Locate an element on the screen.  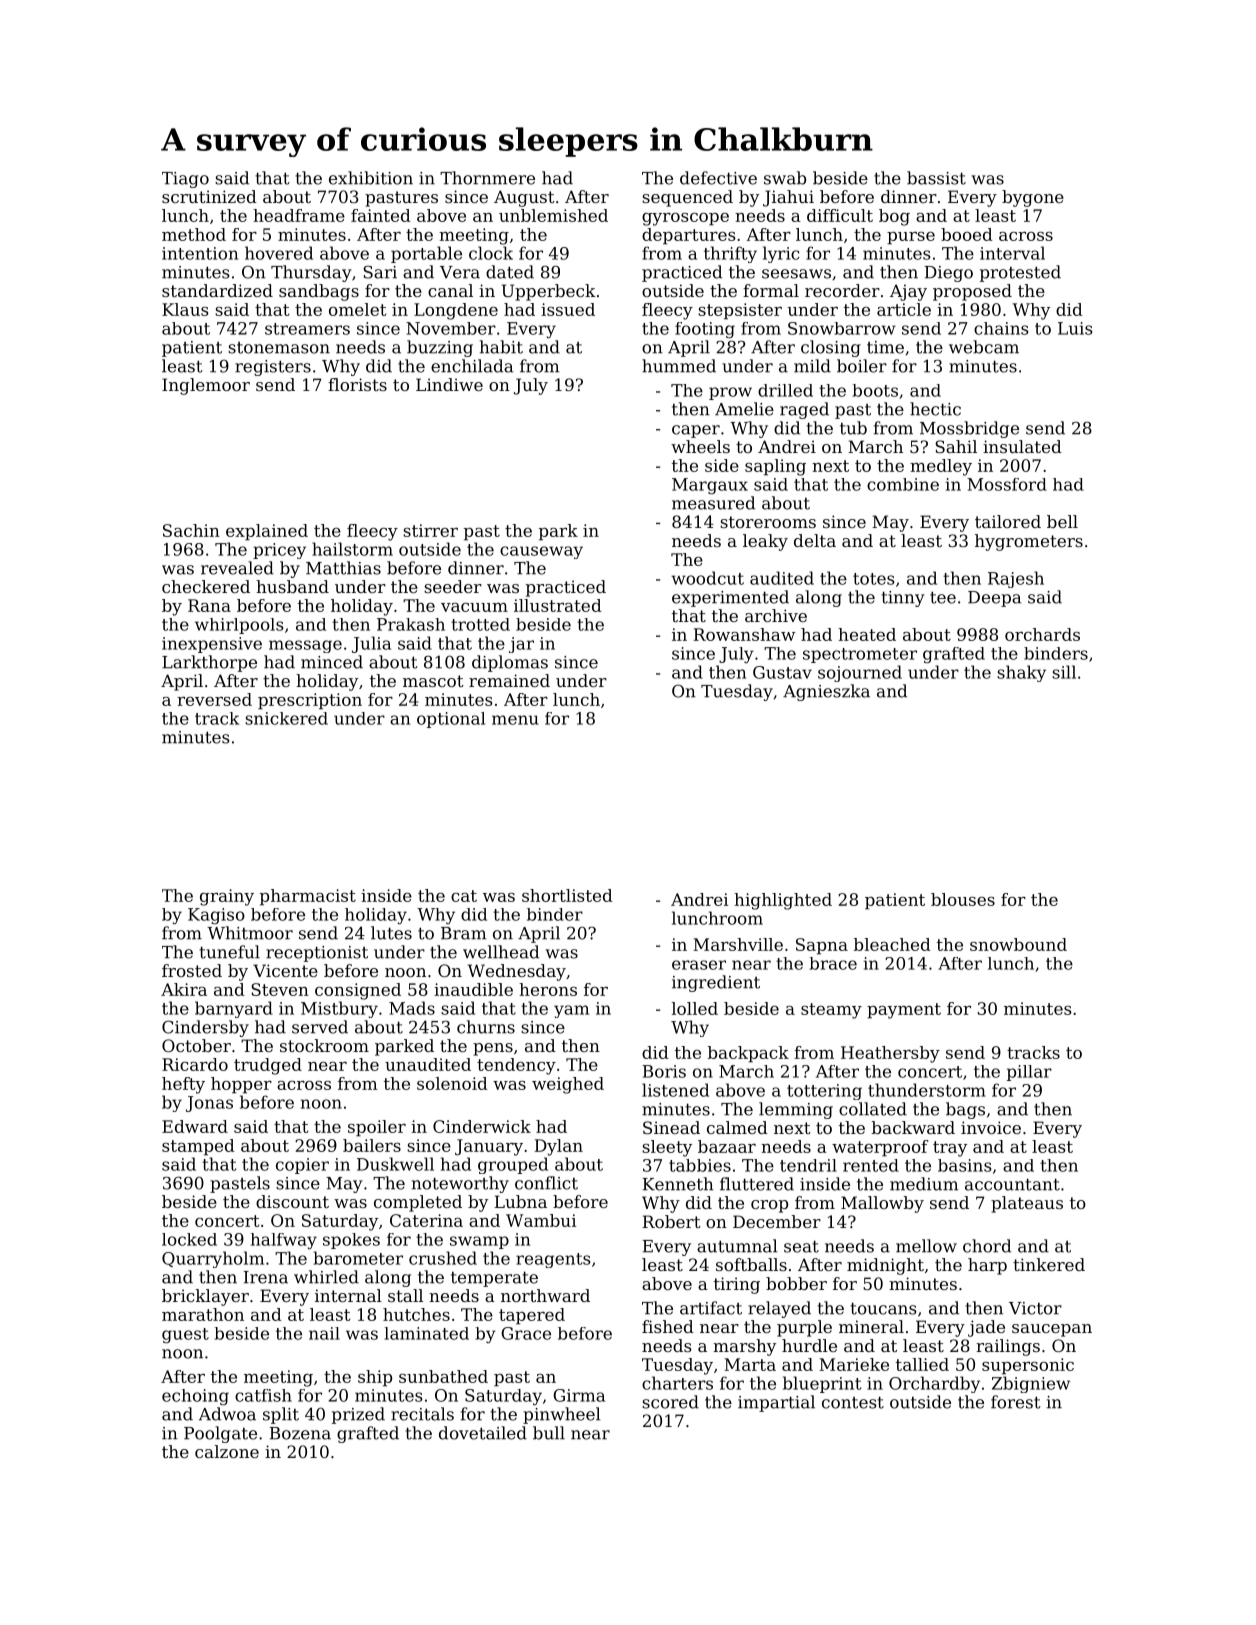
portable is located at coordinates (426, 254).
